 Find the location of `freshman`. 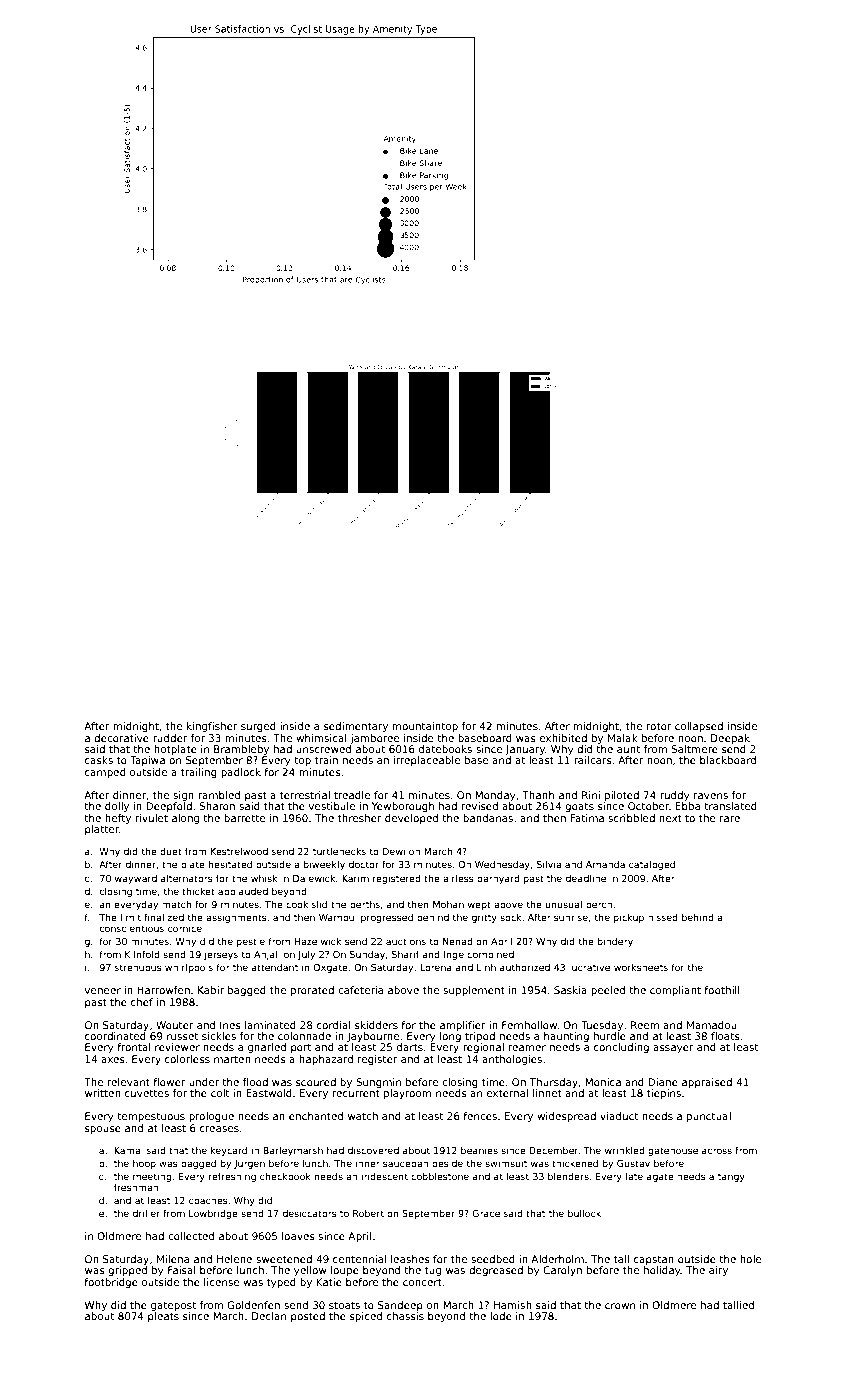

freshman is located at coordinates (136, 1187).
